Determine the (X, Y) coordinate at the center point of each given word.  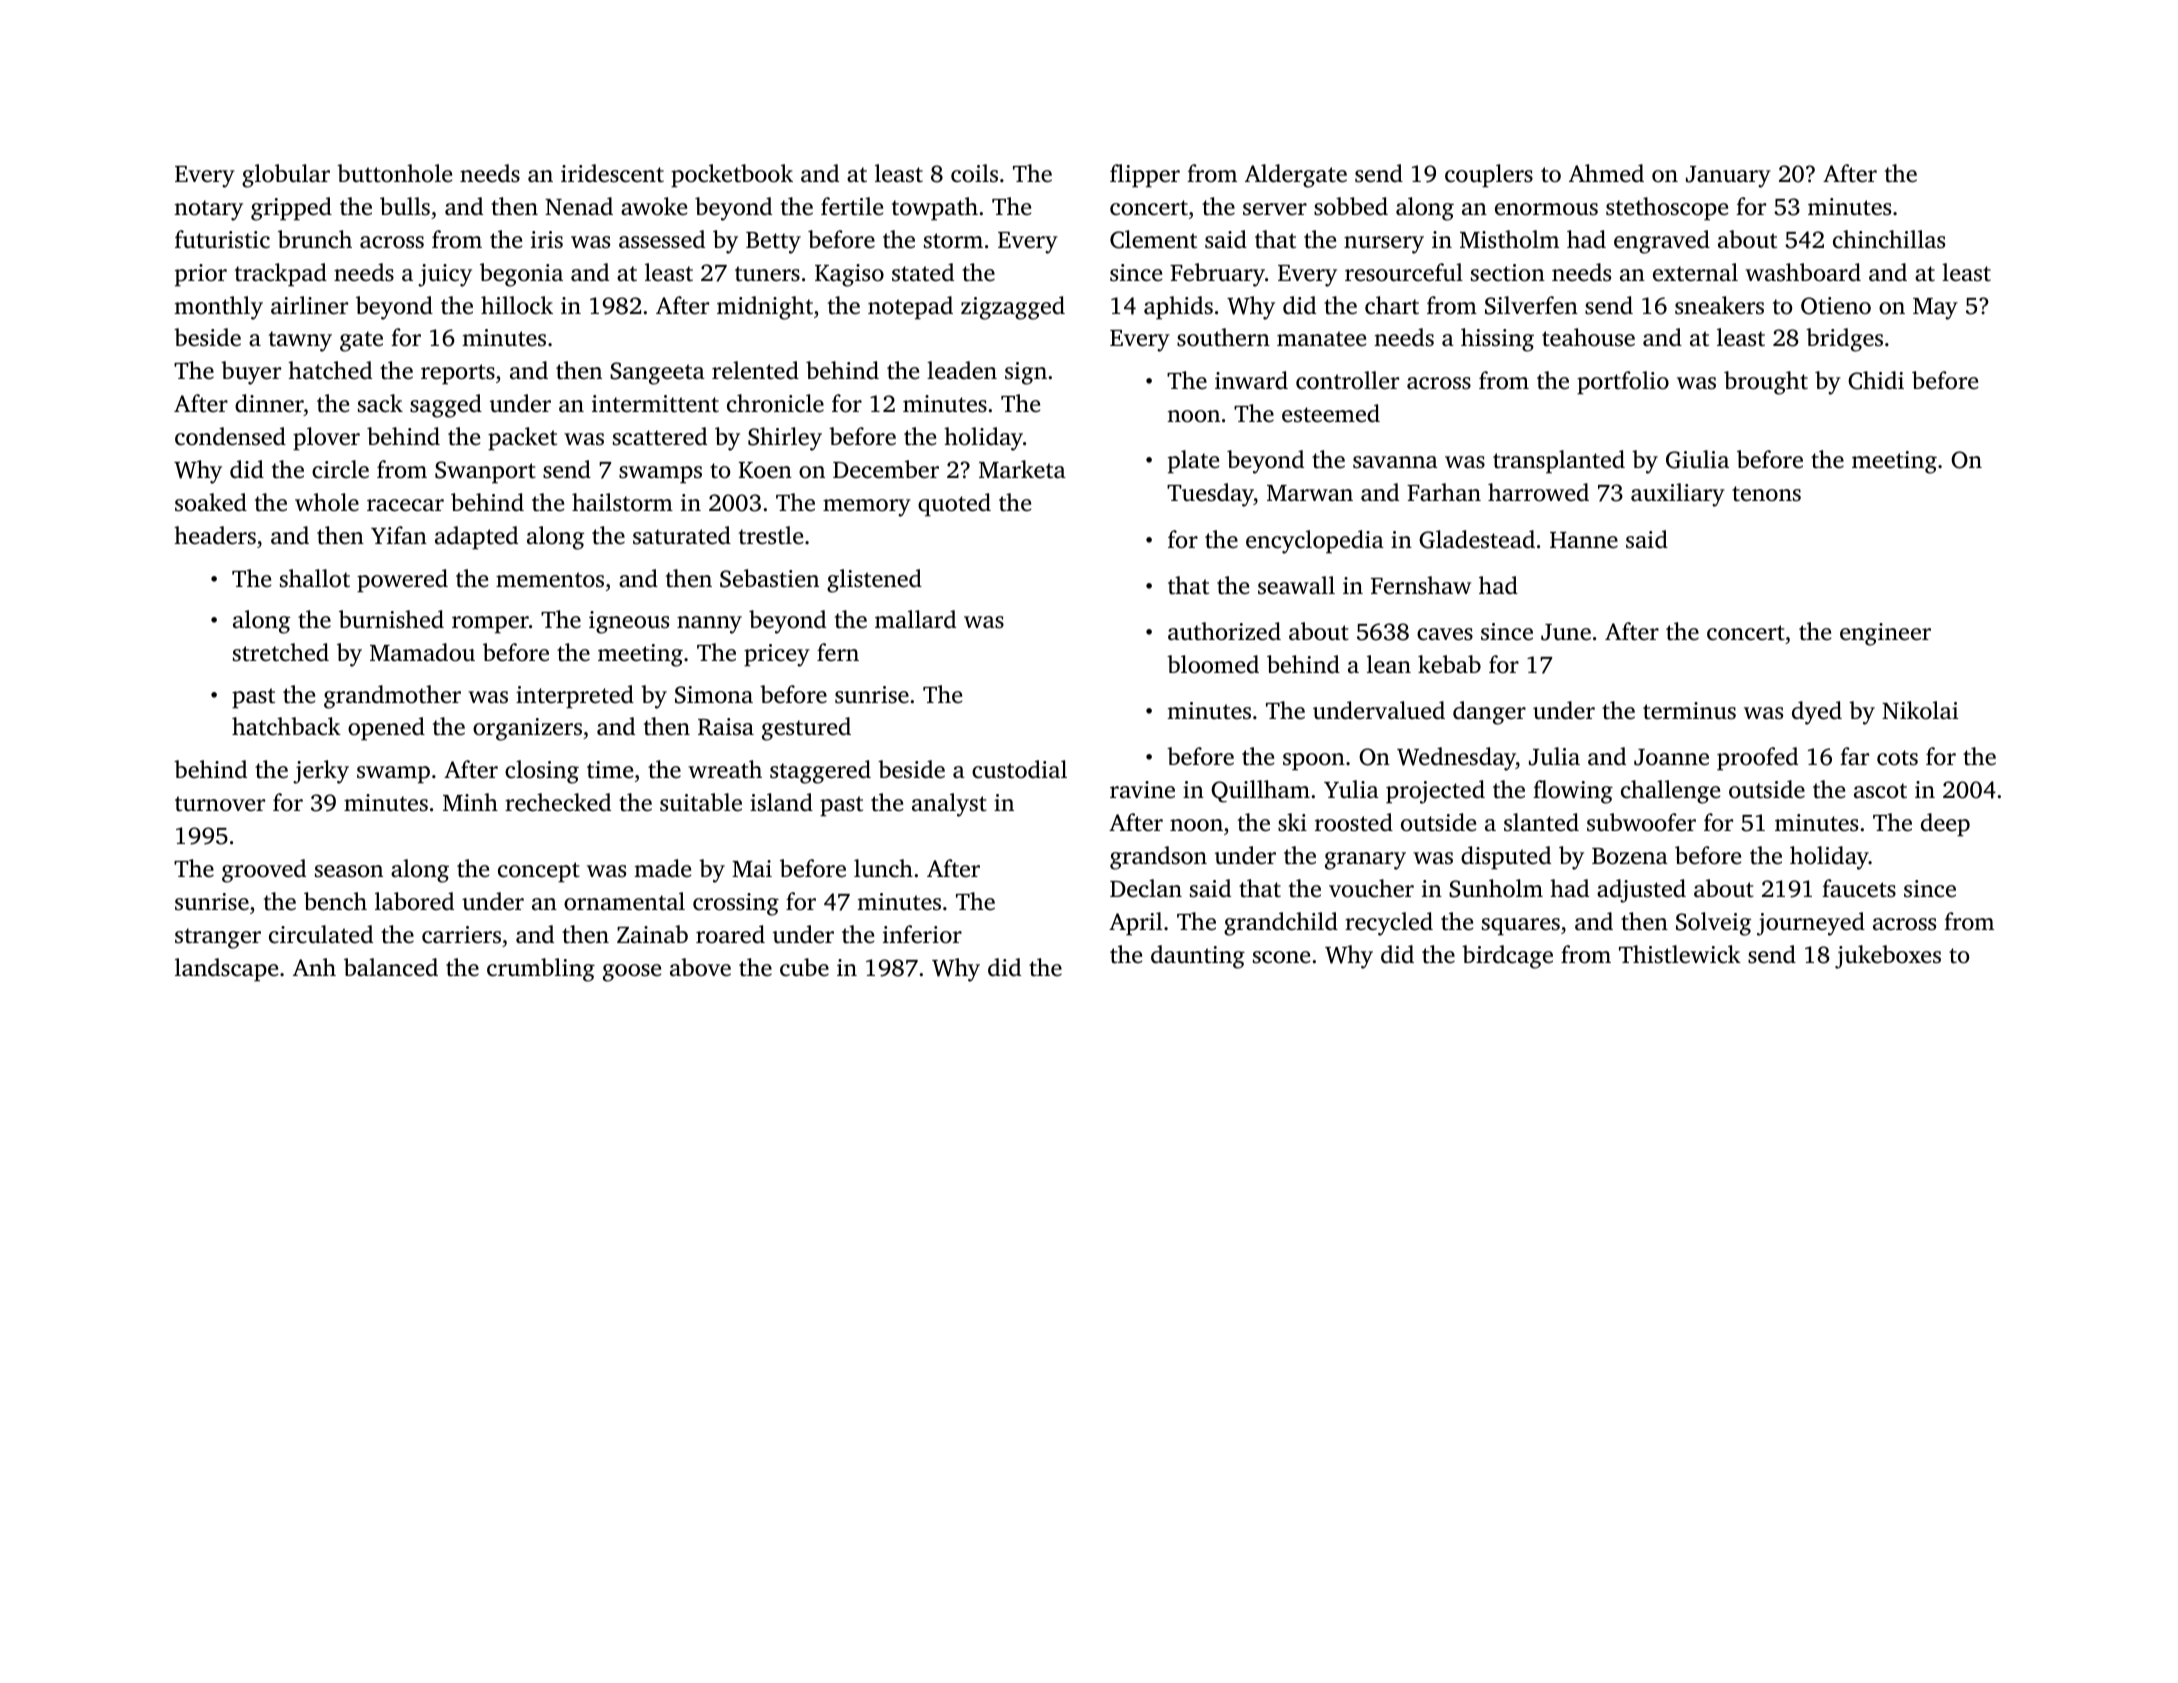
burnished (391, 619)
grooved (264, 871)
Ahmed (1606, 173)
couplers (1489, 176)
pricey (777, 655)
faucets (1859, 888)
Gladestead (1477, 539)
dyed (1817, 713)
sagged (446, 406)
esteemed (1331, 413)
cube (804, 967)
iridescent (612, 173)
